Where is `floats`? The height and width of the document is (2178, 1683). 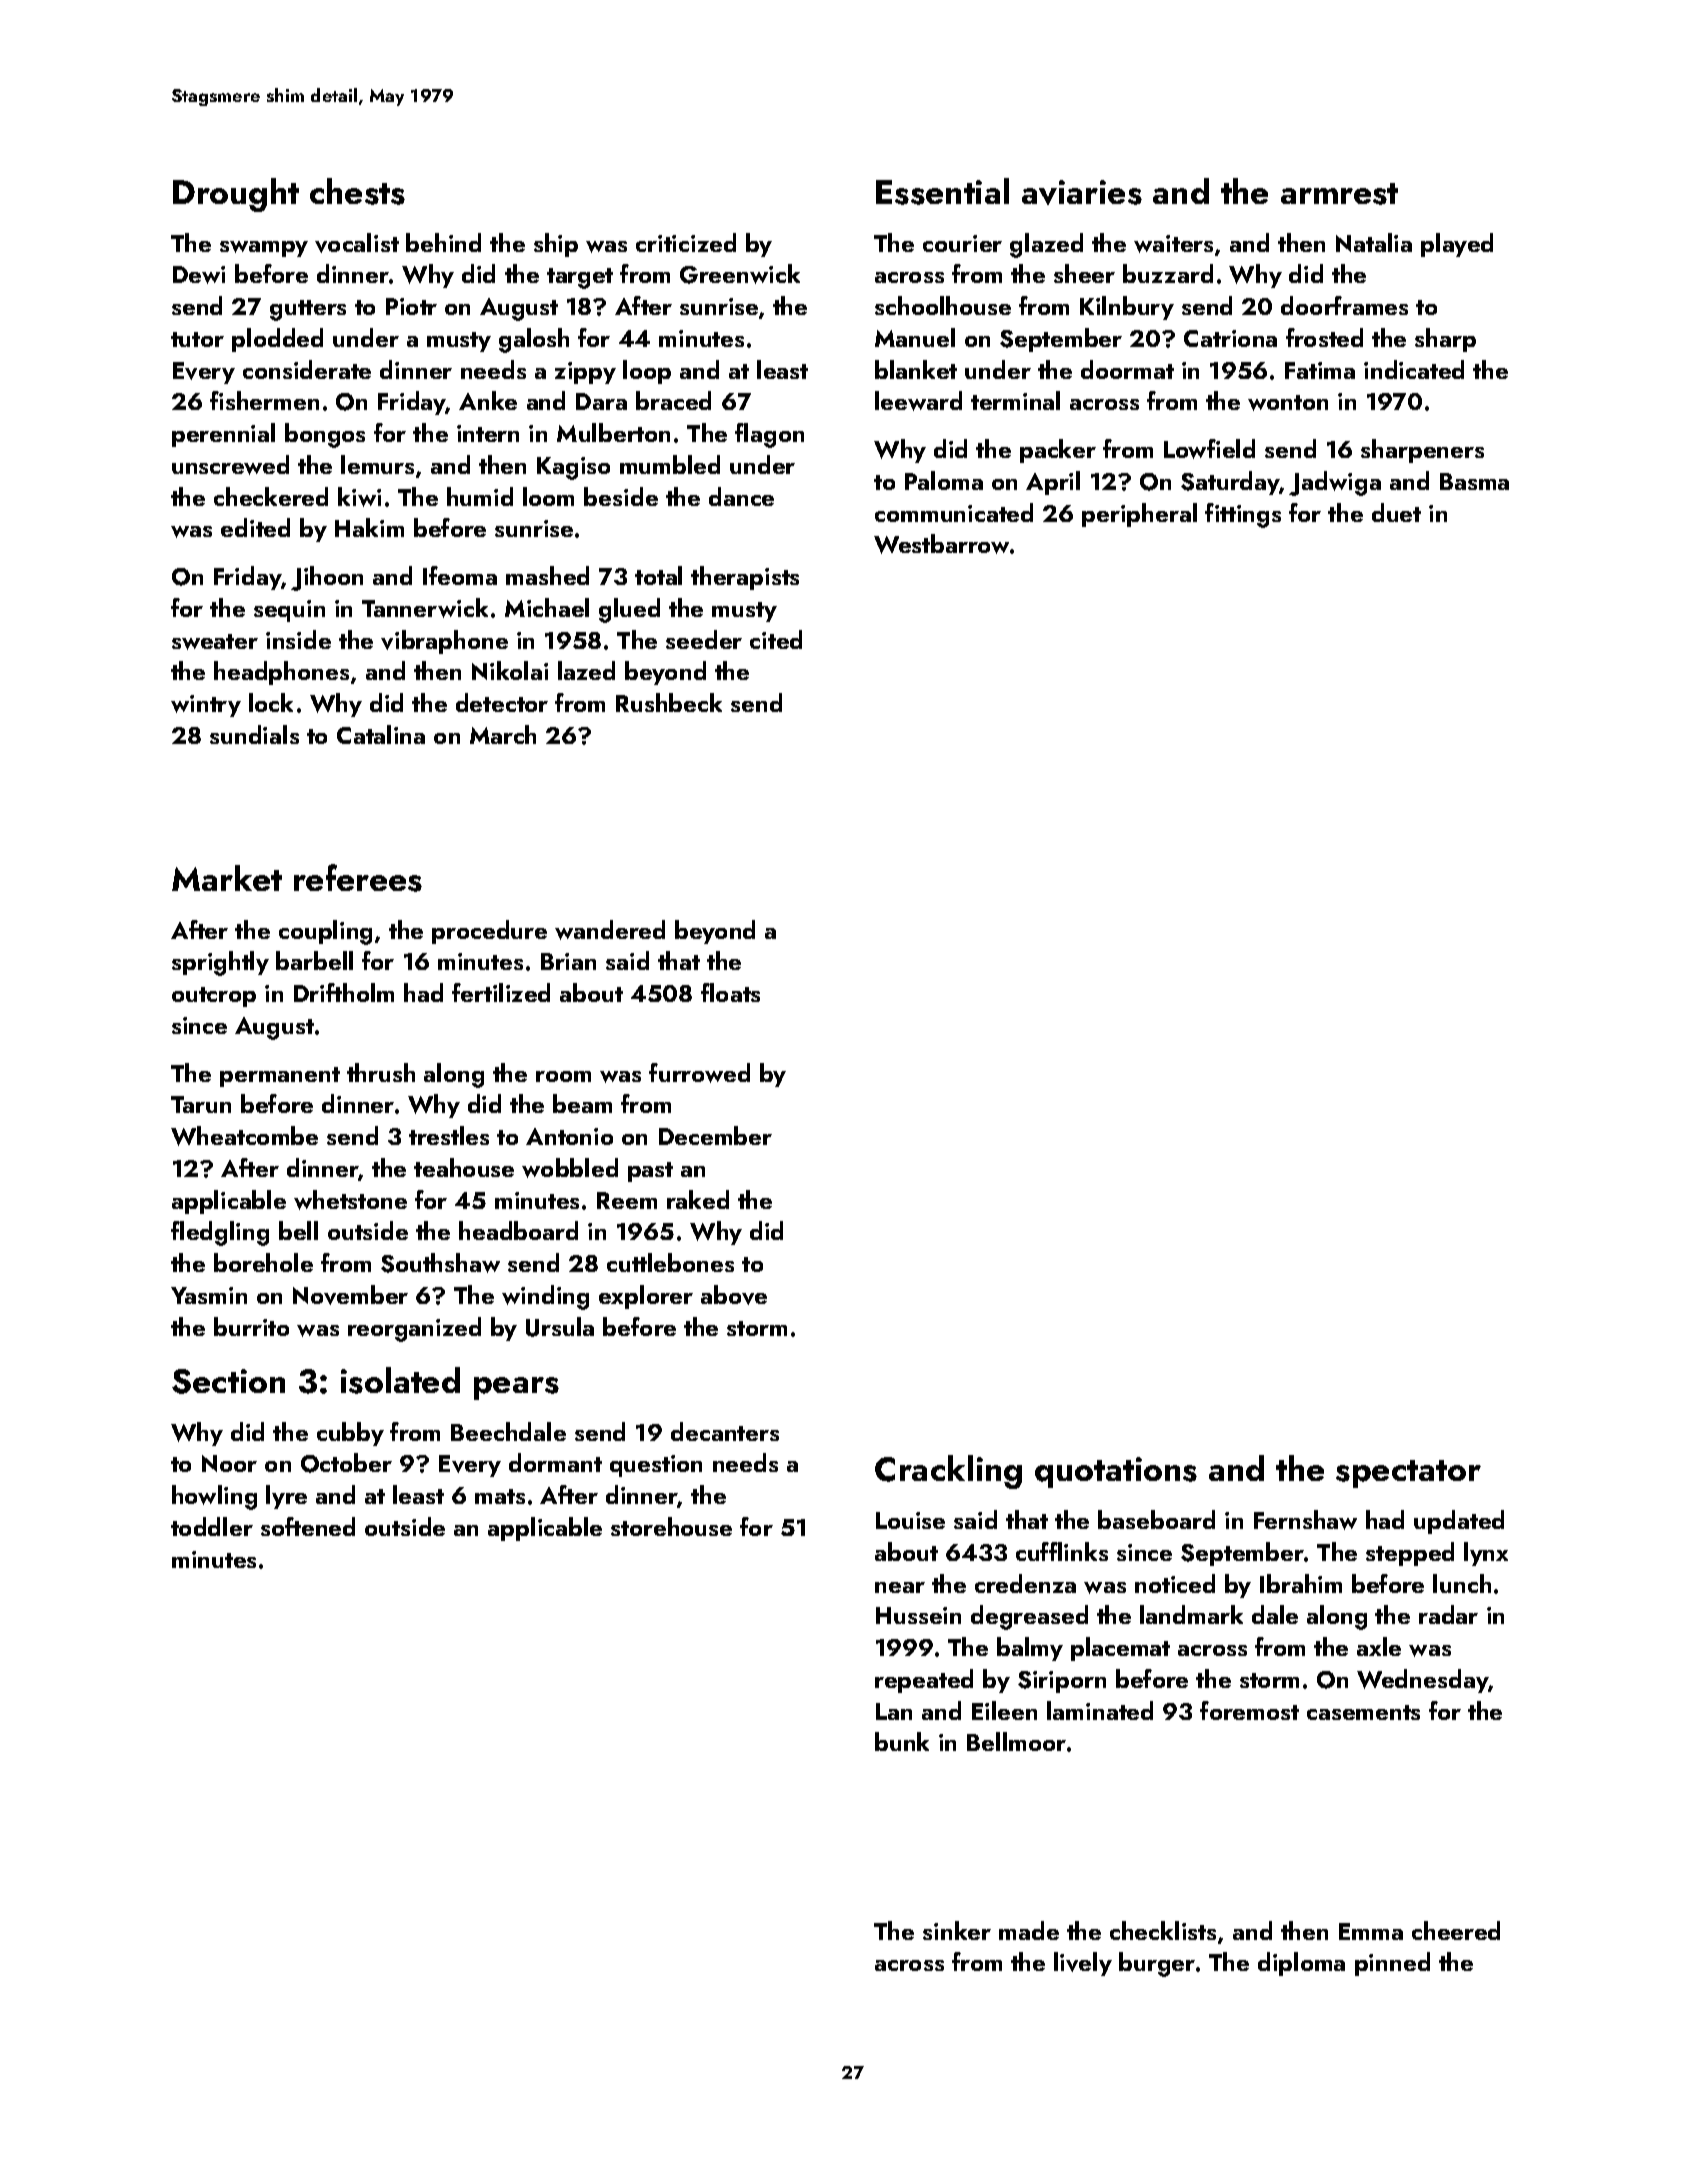 floats is located at coordinates (730, 992).
